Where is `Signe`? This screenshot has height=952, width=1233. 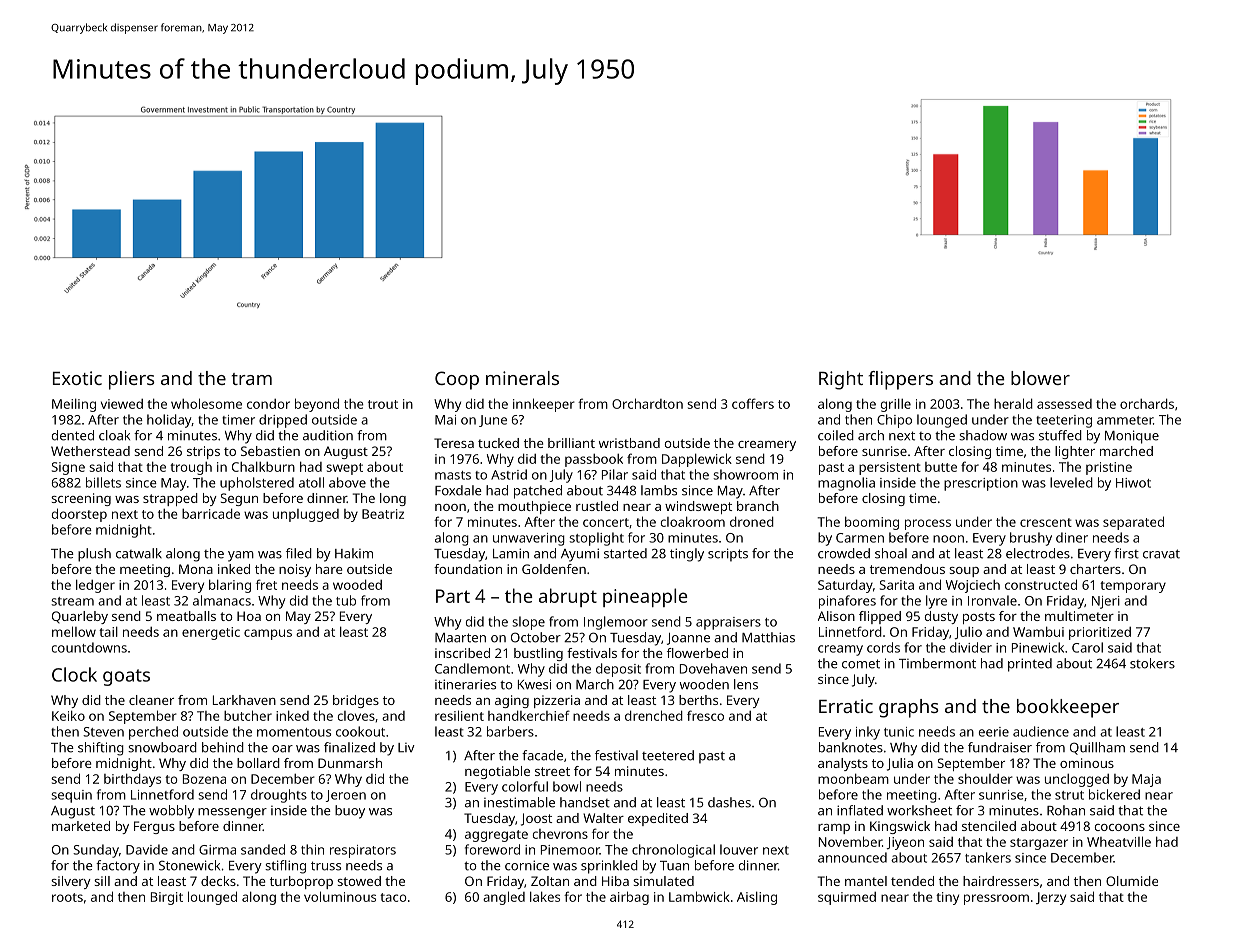
Signe is located at coordinates (68, 468).
